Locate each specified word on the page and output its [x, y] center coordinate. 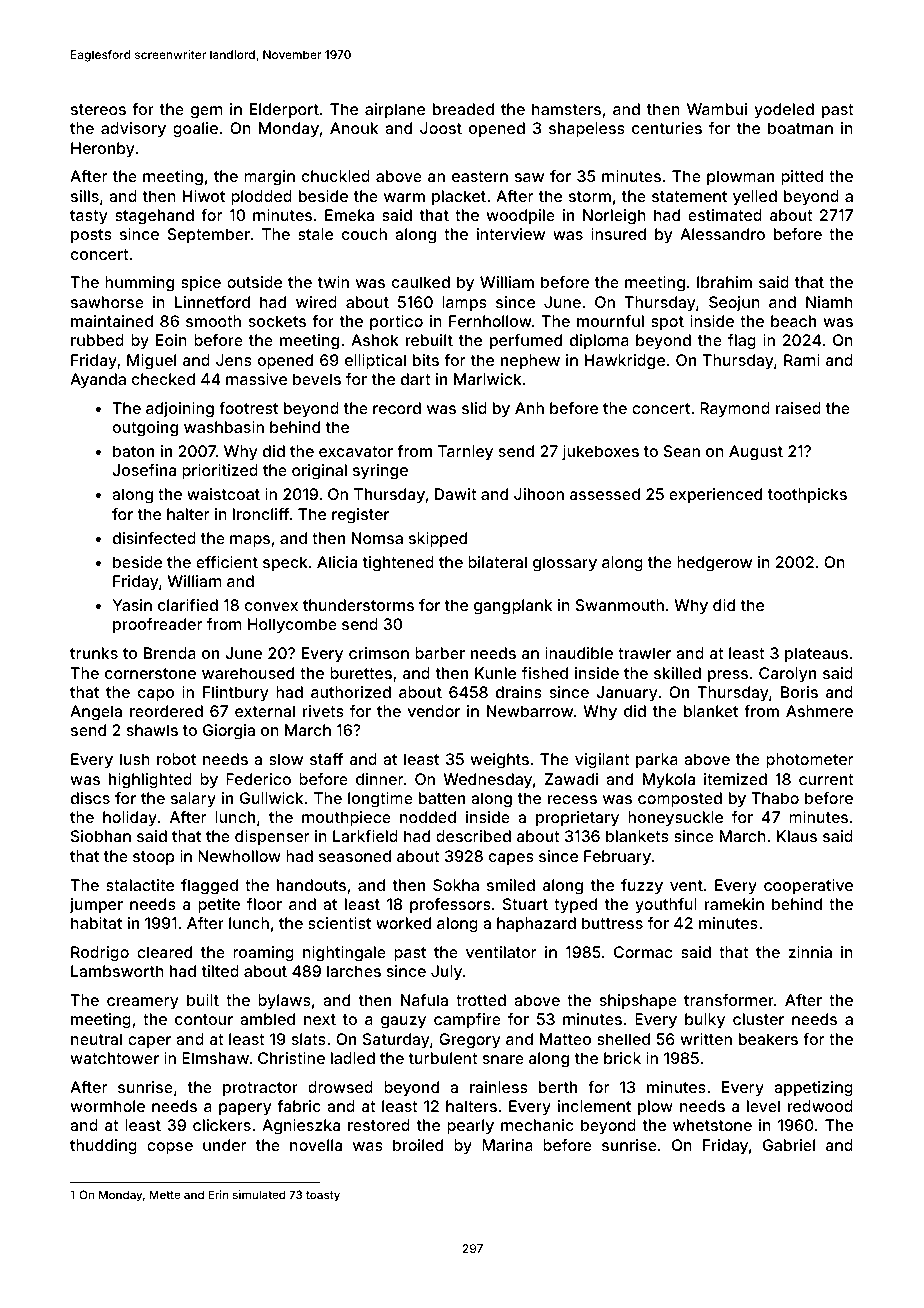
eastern [480, 176]
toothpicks [807, 495]
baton [133, 451]
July [446, 973]
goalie [195, 130]
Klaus [797, 836]
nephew [530, 362]
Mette [165, 1194]
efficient [227, 562]
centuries [667, 128]
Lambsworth [117, 971]
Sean [681, 451]
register [360, 516]
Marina [507, 1145]
